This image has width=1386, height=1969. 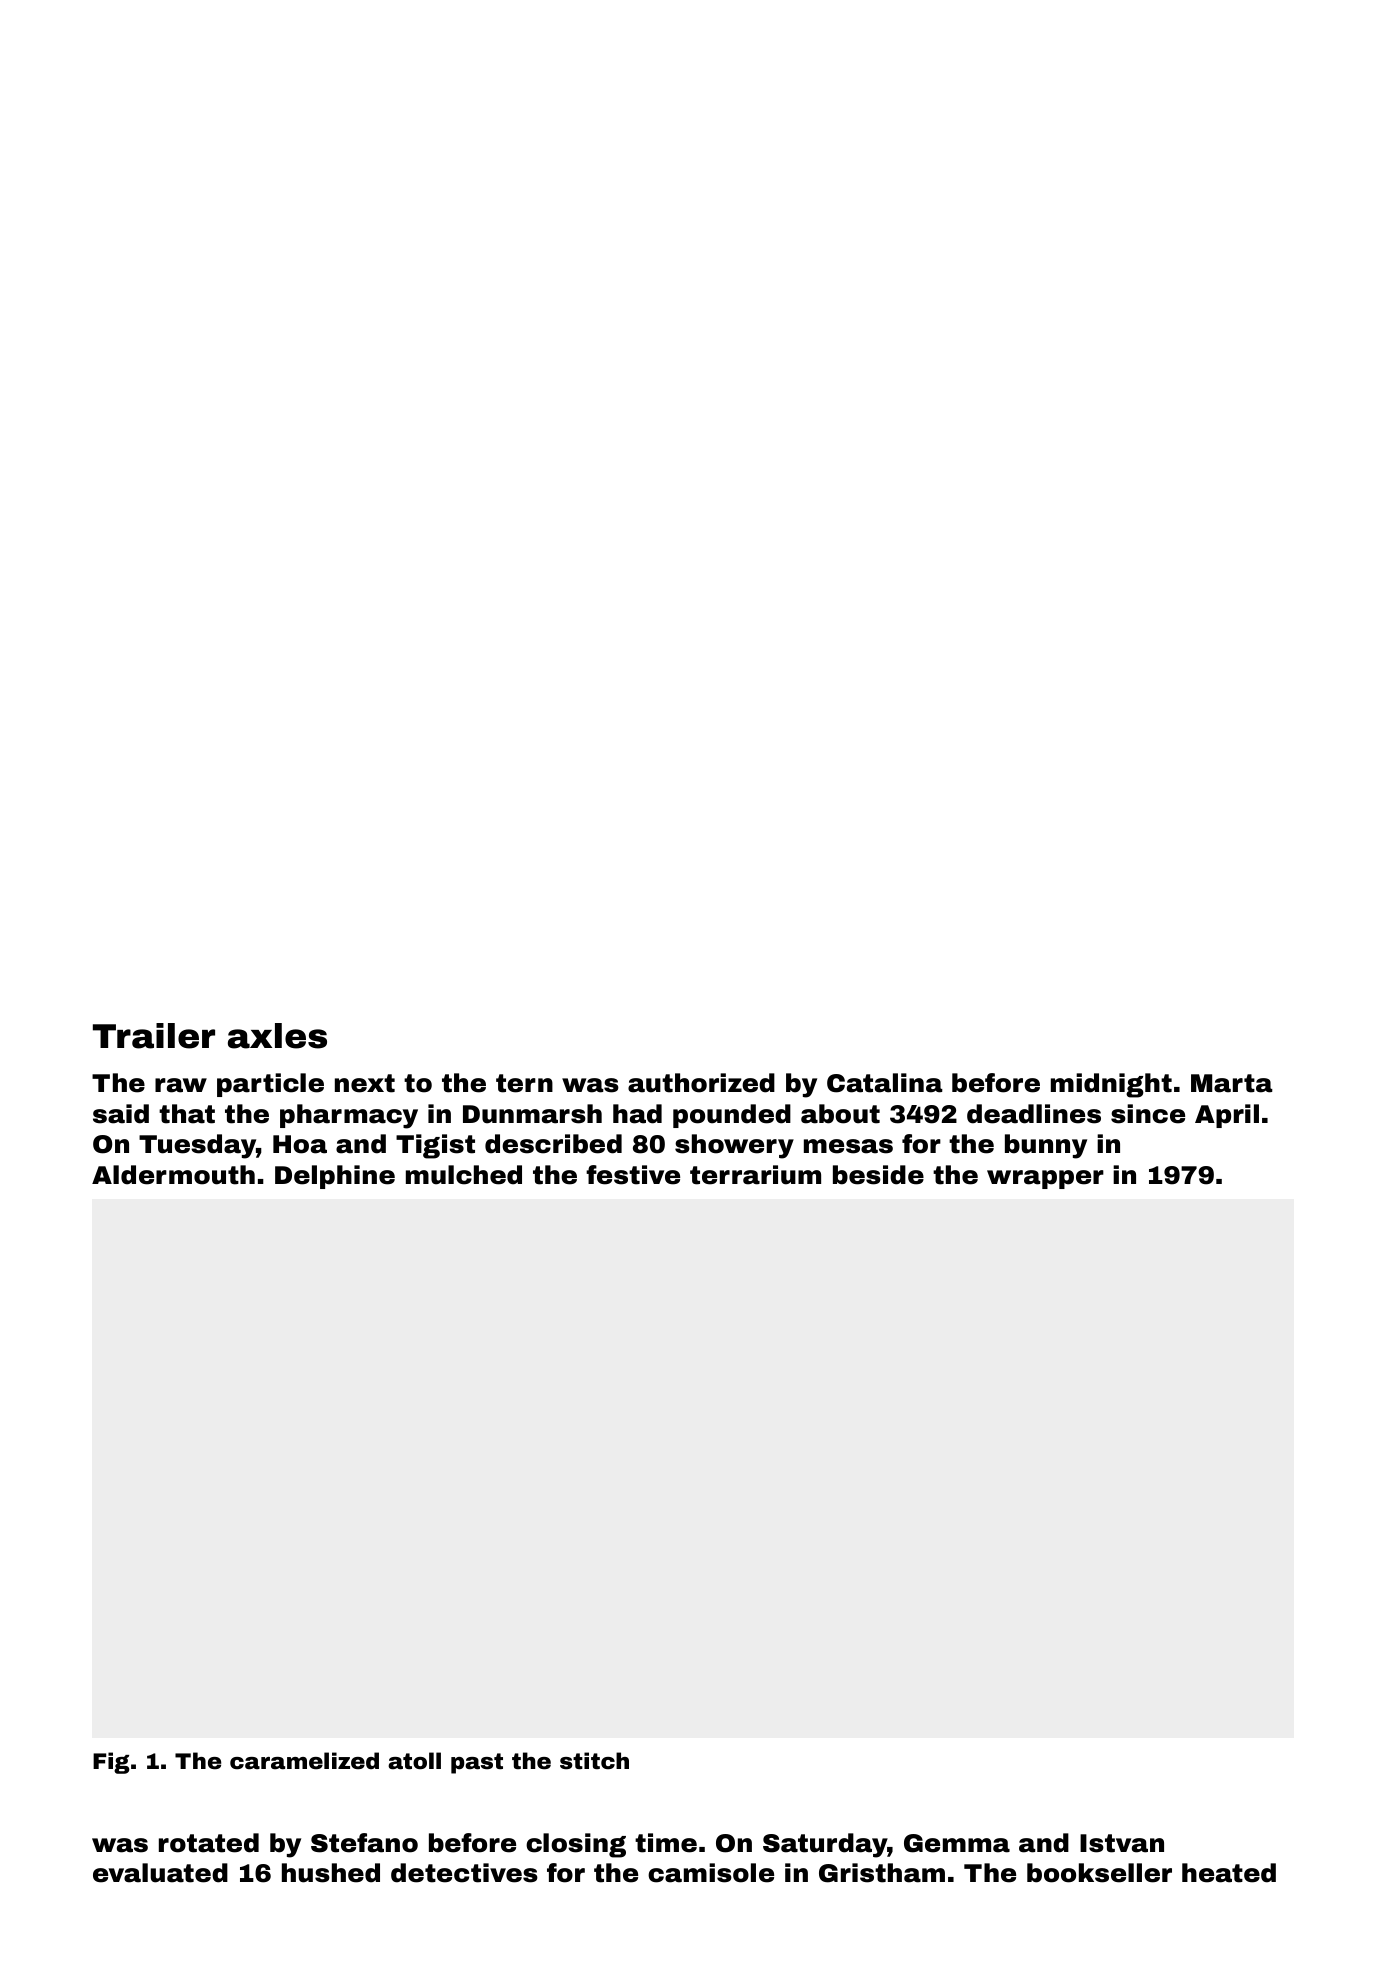 What do you see at coordinates (825, 1845) in the image?
I see `Saturday` at bounding box center [825, 1845].
